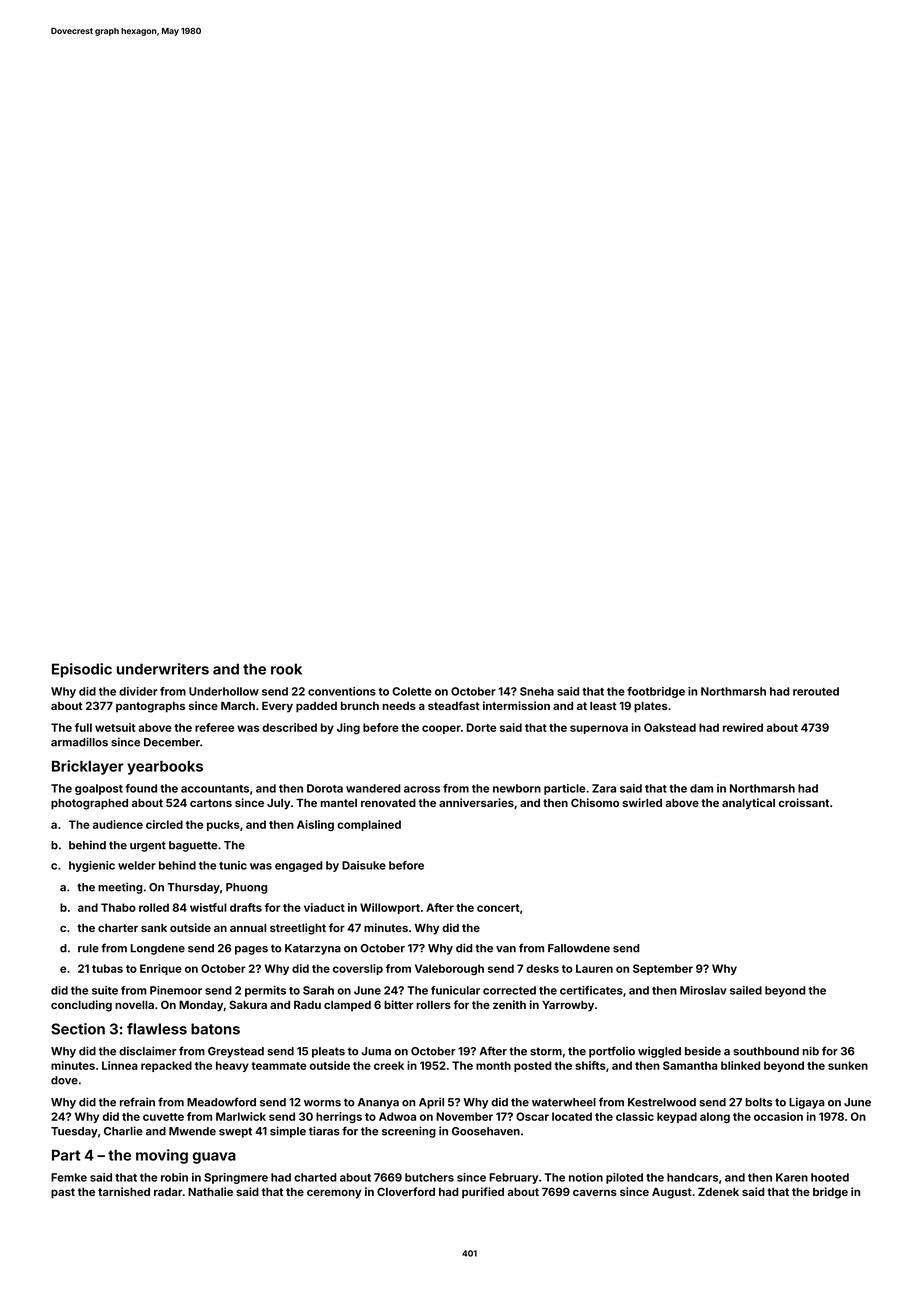 The width and height of the screenshot is (924, 1308). I want to click on nib, so click(811, 1051).
